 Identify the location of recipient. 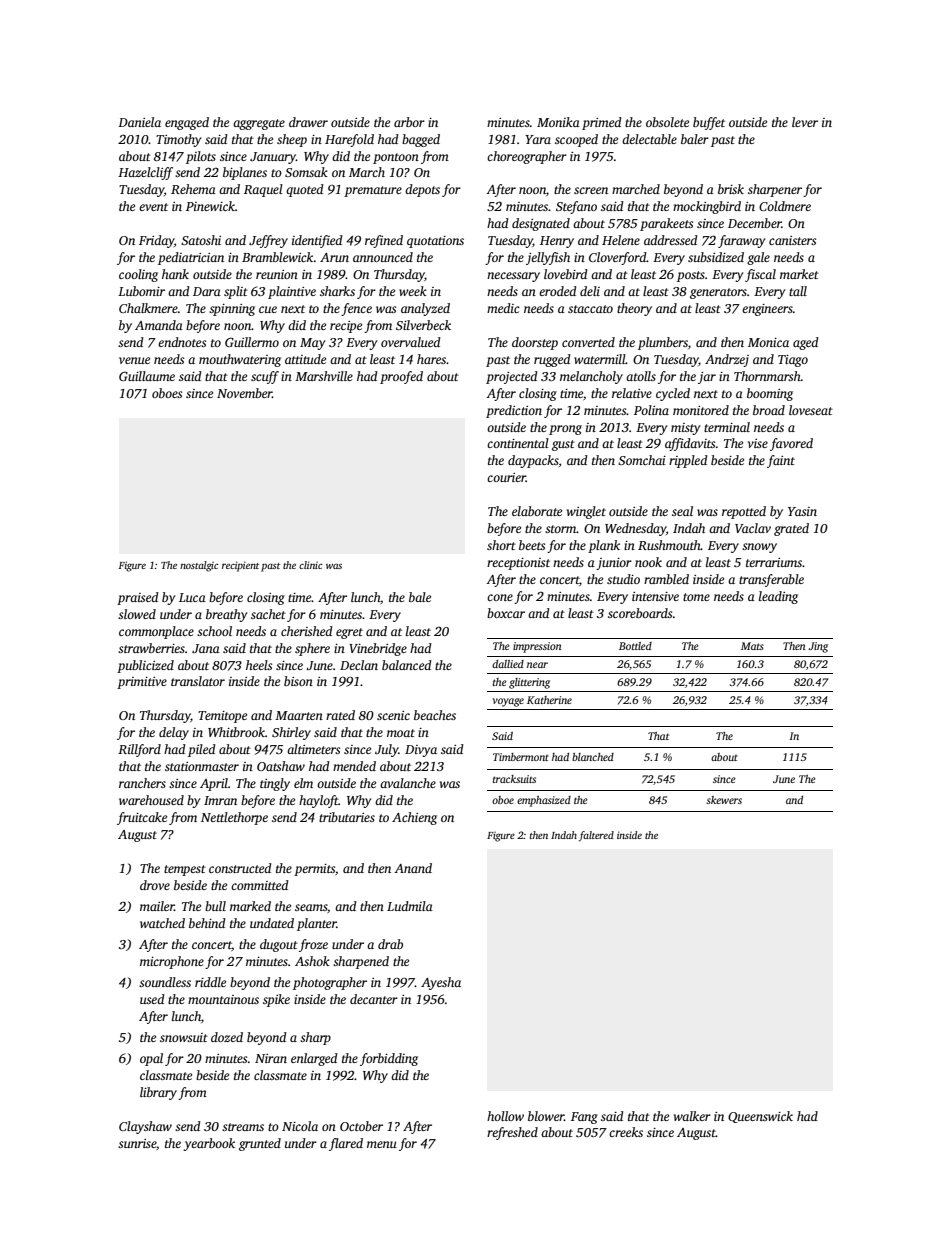
(240, 566).
